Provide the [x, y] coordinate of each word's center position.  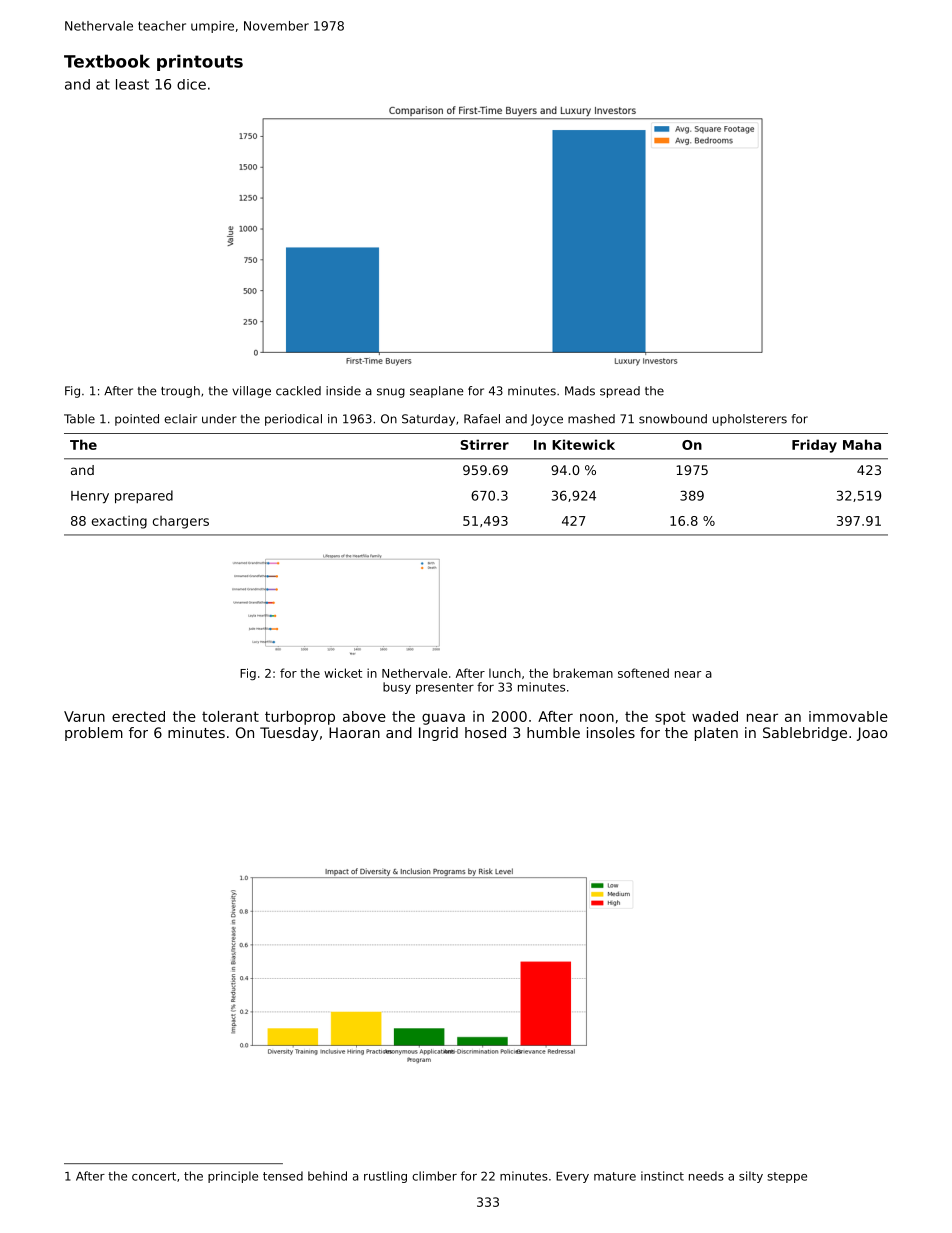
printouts [200, 62]
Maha [862, 444]
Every [572, 1177]
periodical [293, 420]
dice [191, 84]
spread [620, 392]
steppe [787, 1177]
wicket [343, 673]
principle [233, 1177]
